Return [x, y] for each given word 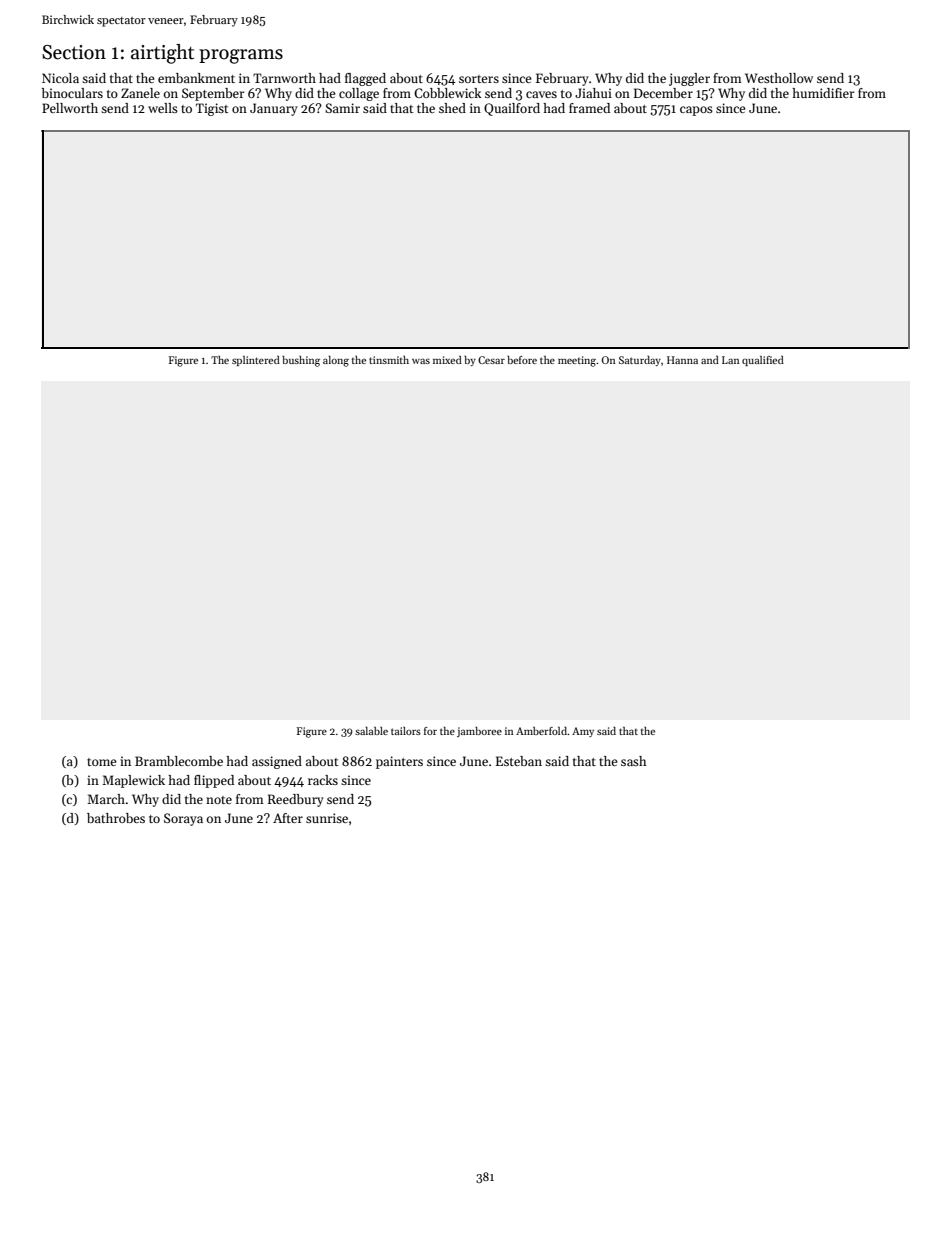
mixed [447, 360]
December [663, 93]
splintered [256, 361]
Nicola [60, 78]
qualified [763, 361]
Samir [342, 108]
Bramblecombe [179, 761]
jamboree [479, 732]
